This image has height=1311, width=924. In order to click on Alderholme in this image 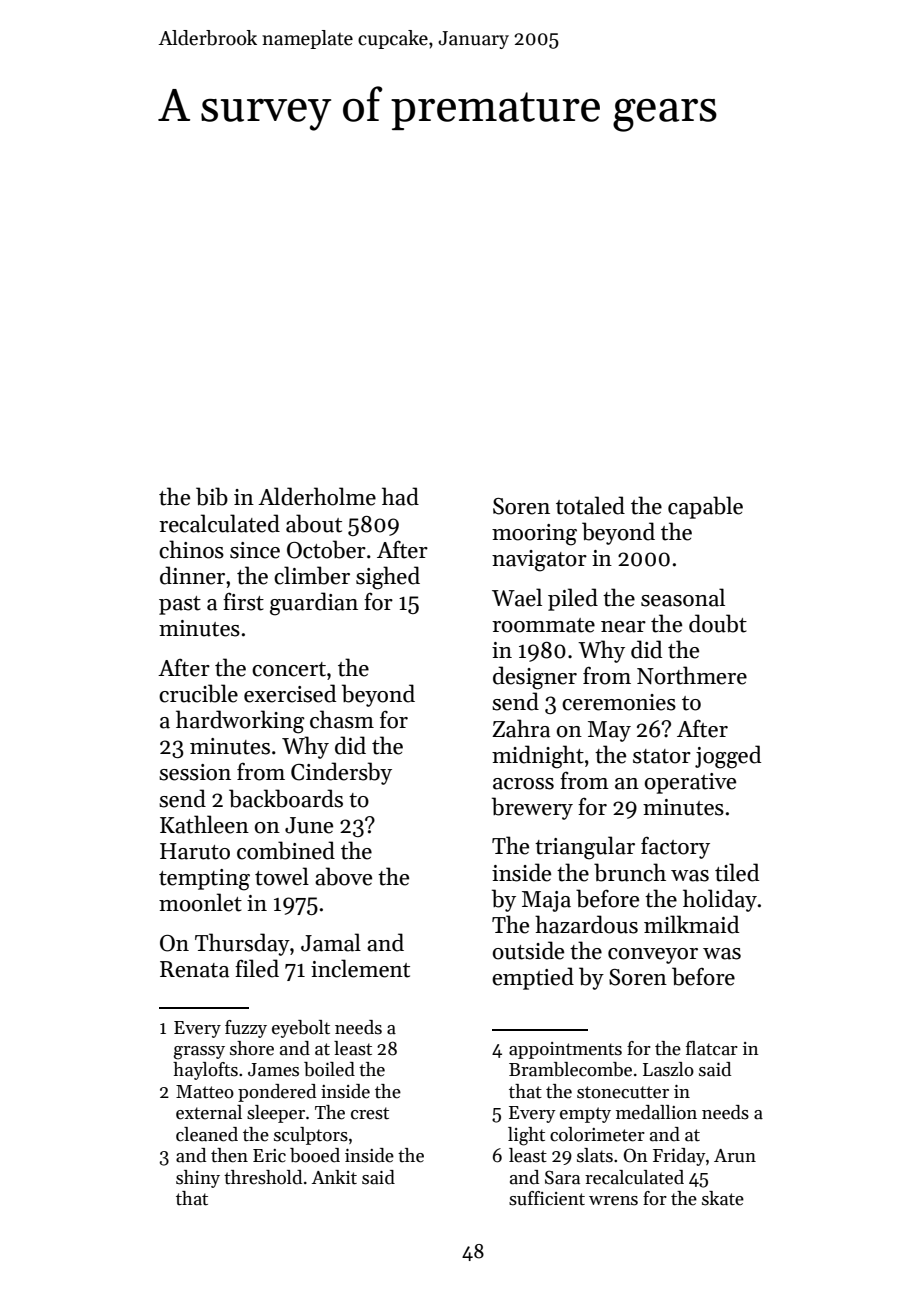, I will do `click(317, 496)`.
